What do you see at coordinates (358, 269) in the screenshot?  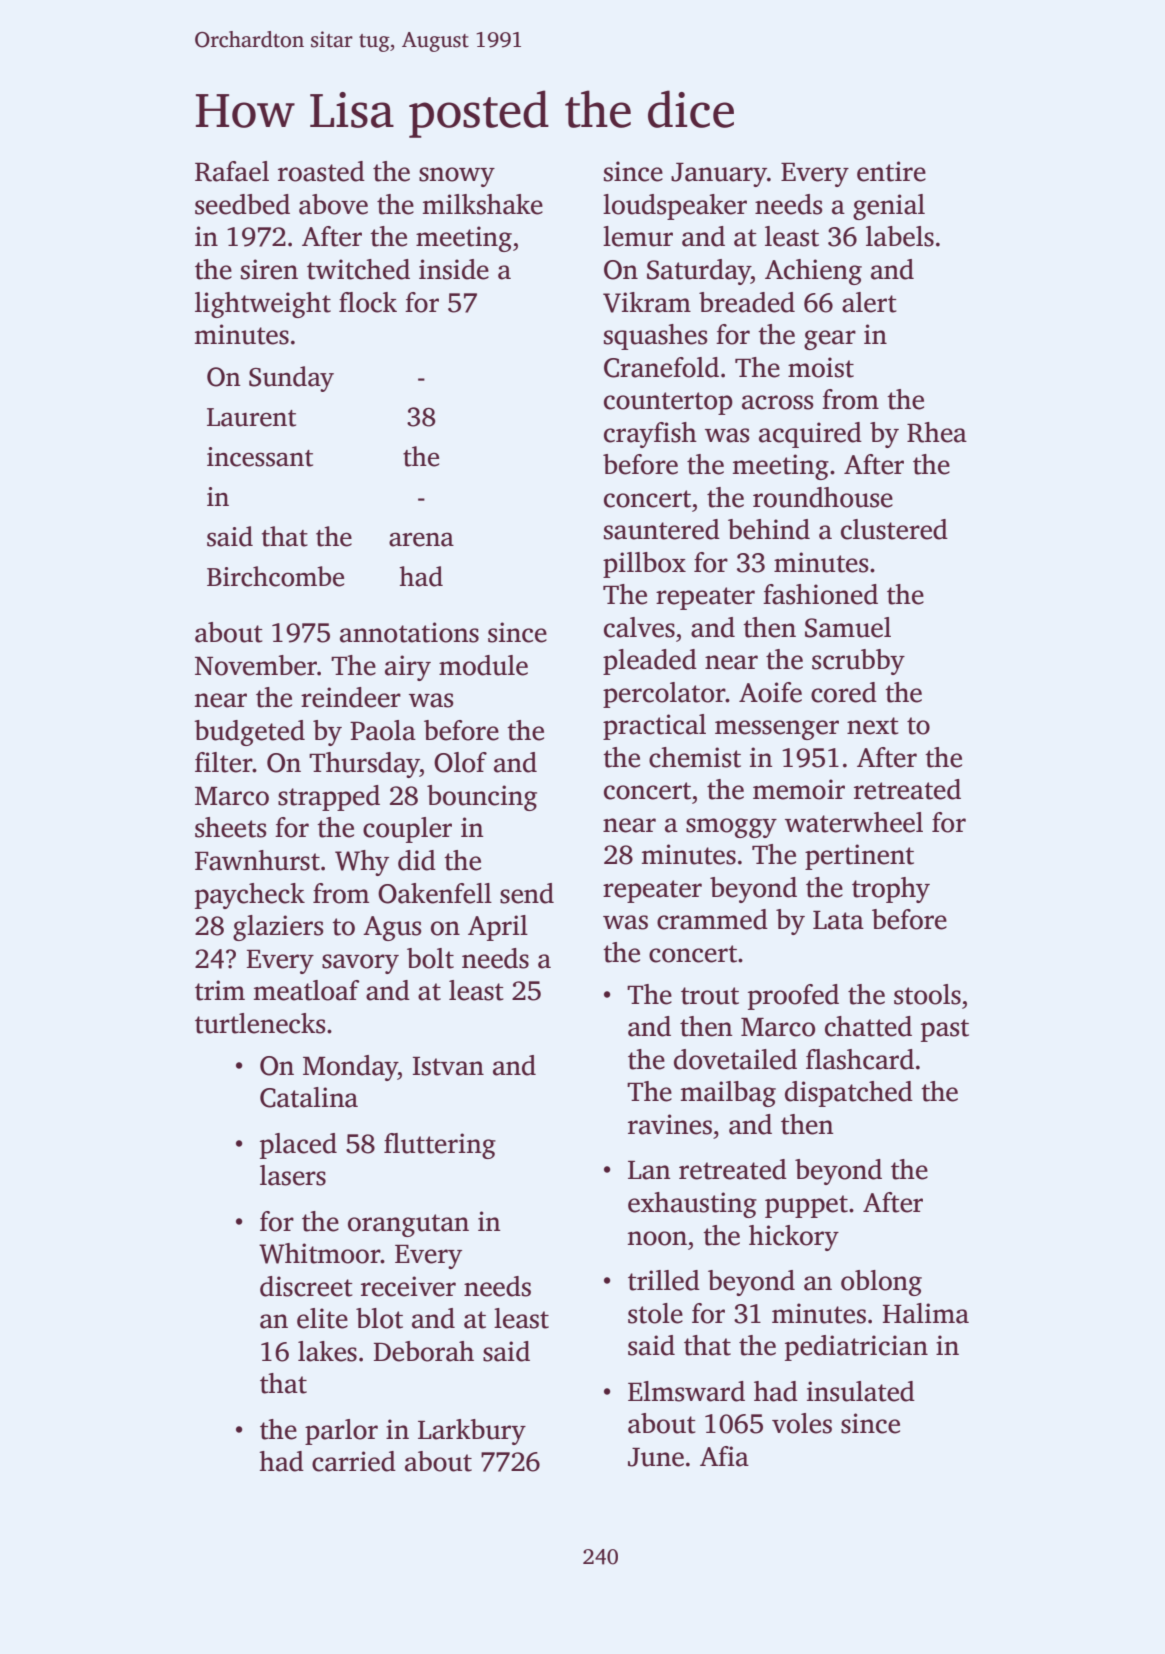 I see `twitched` at bounding box center [358, 269].
